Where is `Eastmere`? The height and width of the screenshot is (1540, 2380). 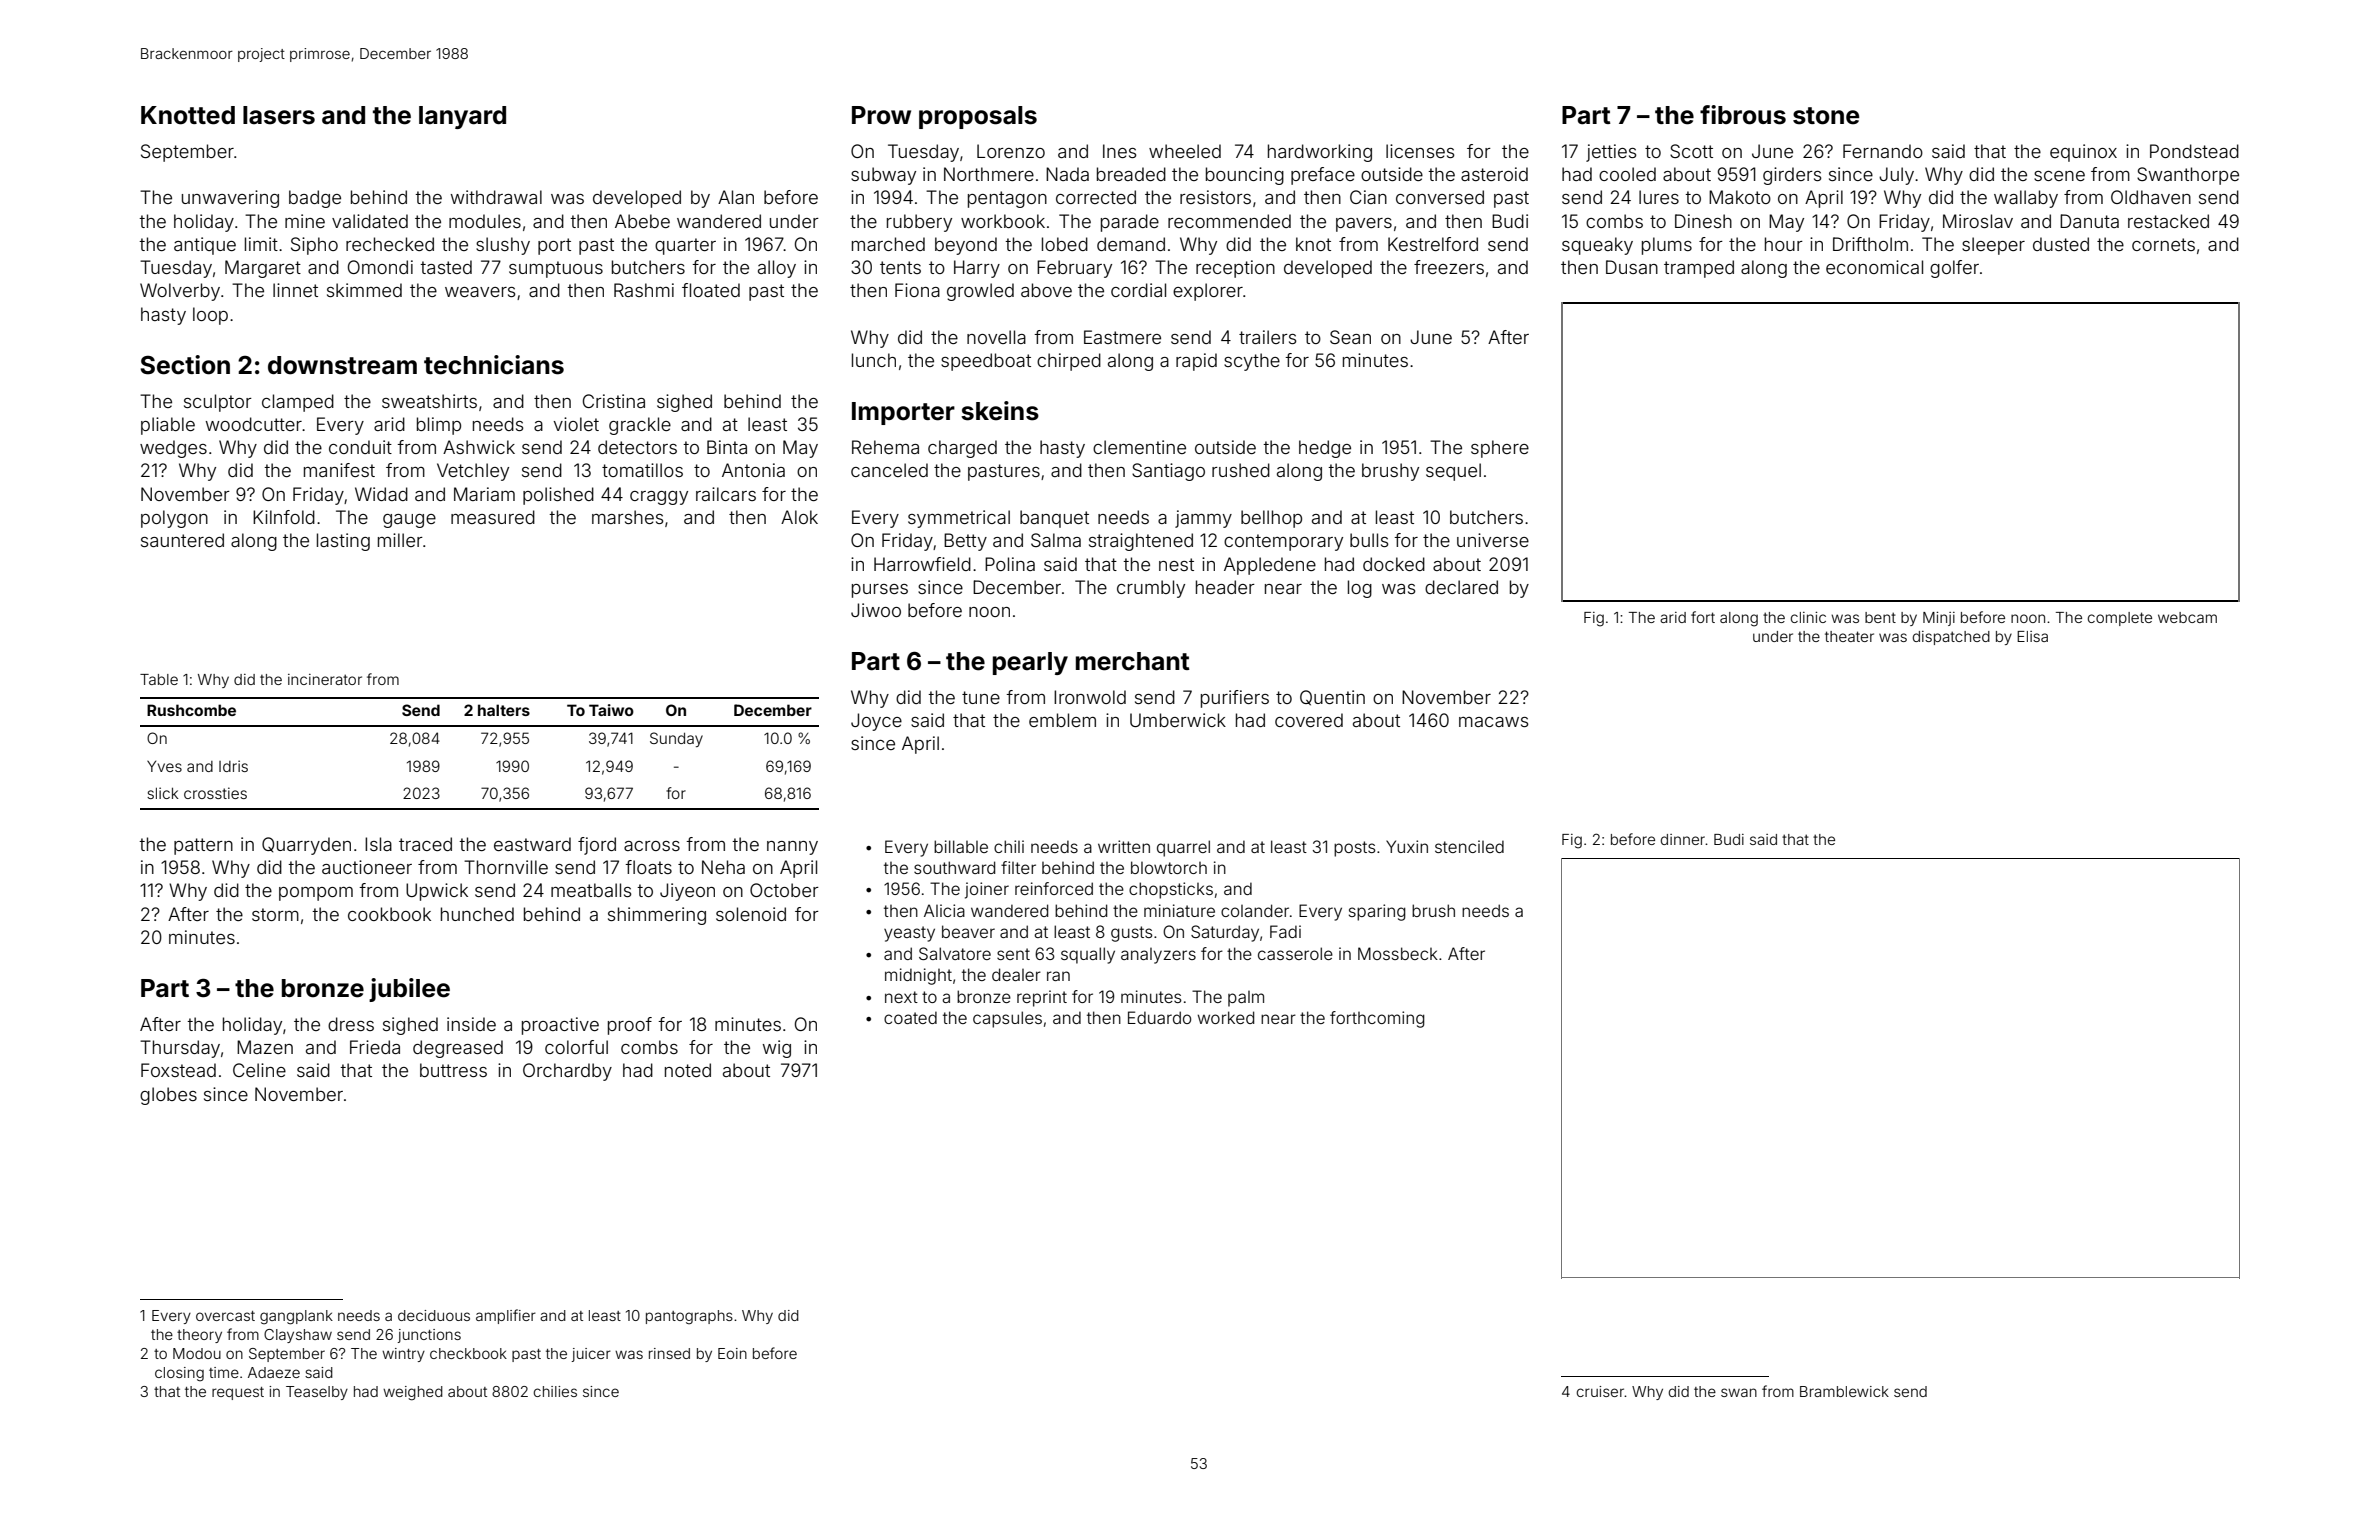 Eastmere is located at coordinates (1122, 337).
